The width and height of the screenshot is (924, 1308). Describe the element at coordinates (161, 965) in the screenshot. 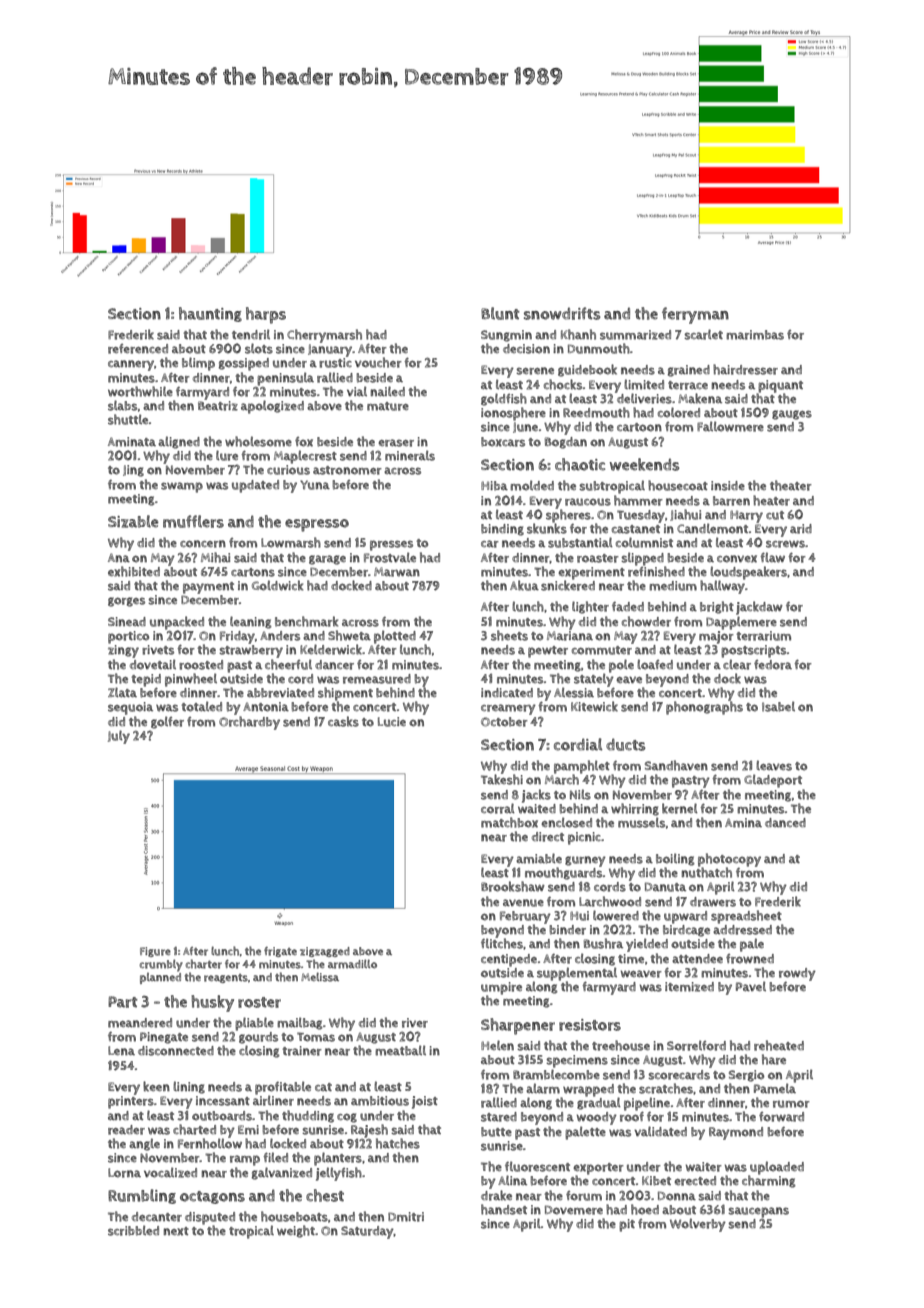

I see `crumbly` at that location.
